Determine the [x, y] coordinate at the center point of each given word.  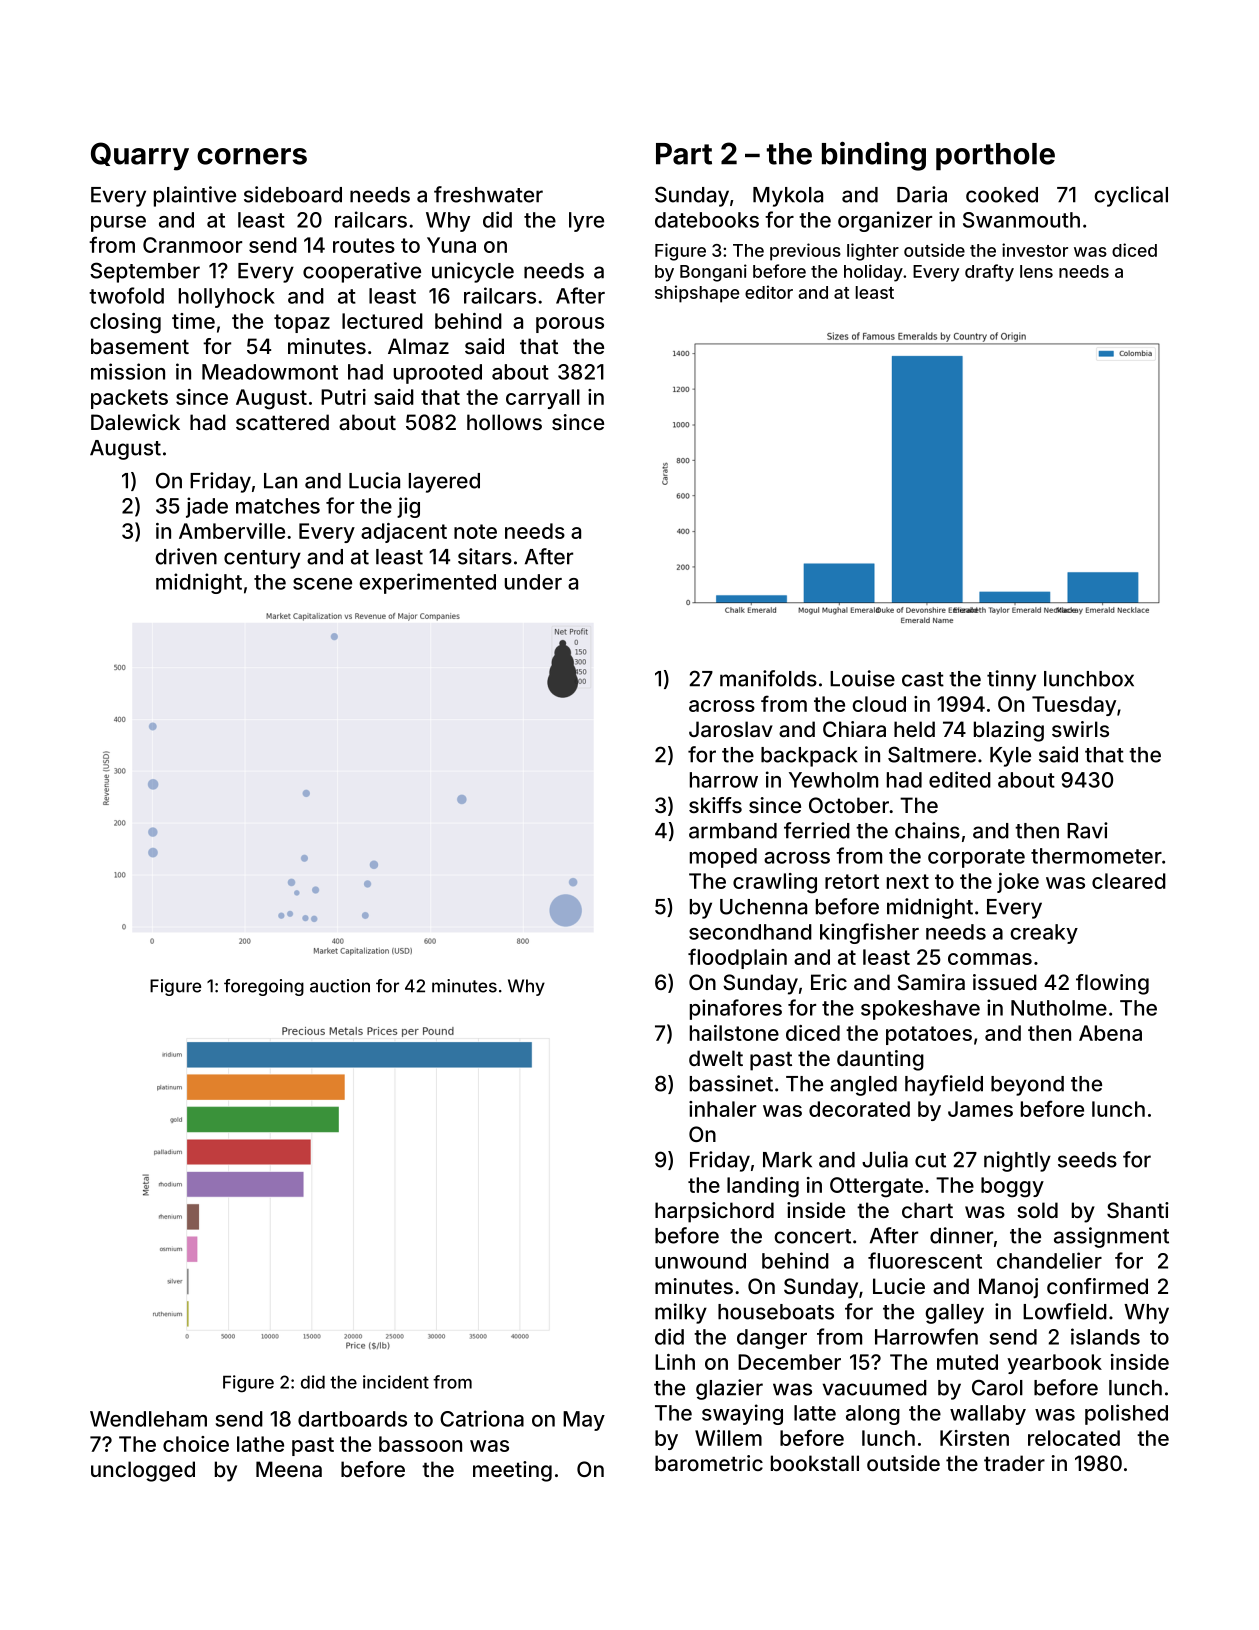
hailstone [734, 1033]
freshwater [488, 194]
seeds [1087, 1160]
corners [252, 156]
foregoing [264, 987]
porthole [995, 156]
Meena [289, 1469]
